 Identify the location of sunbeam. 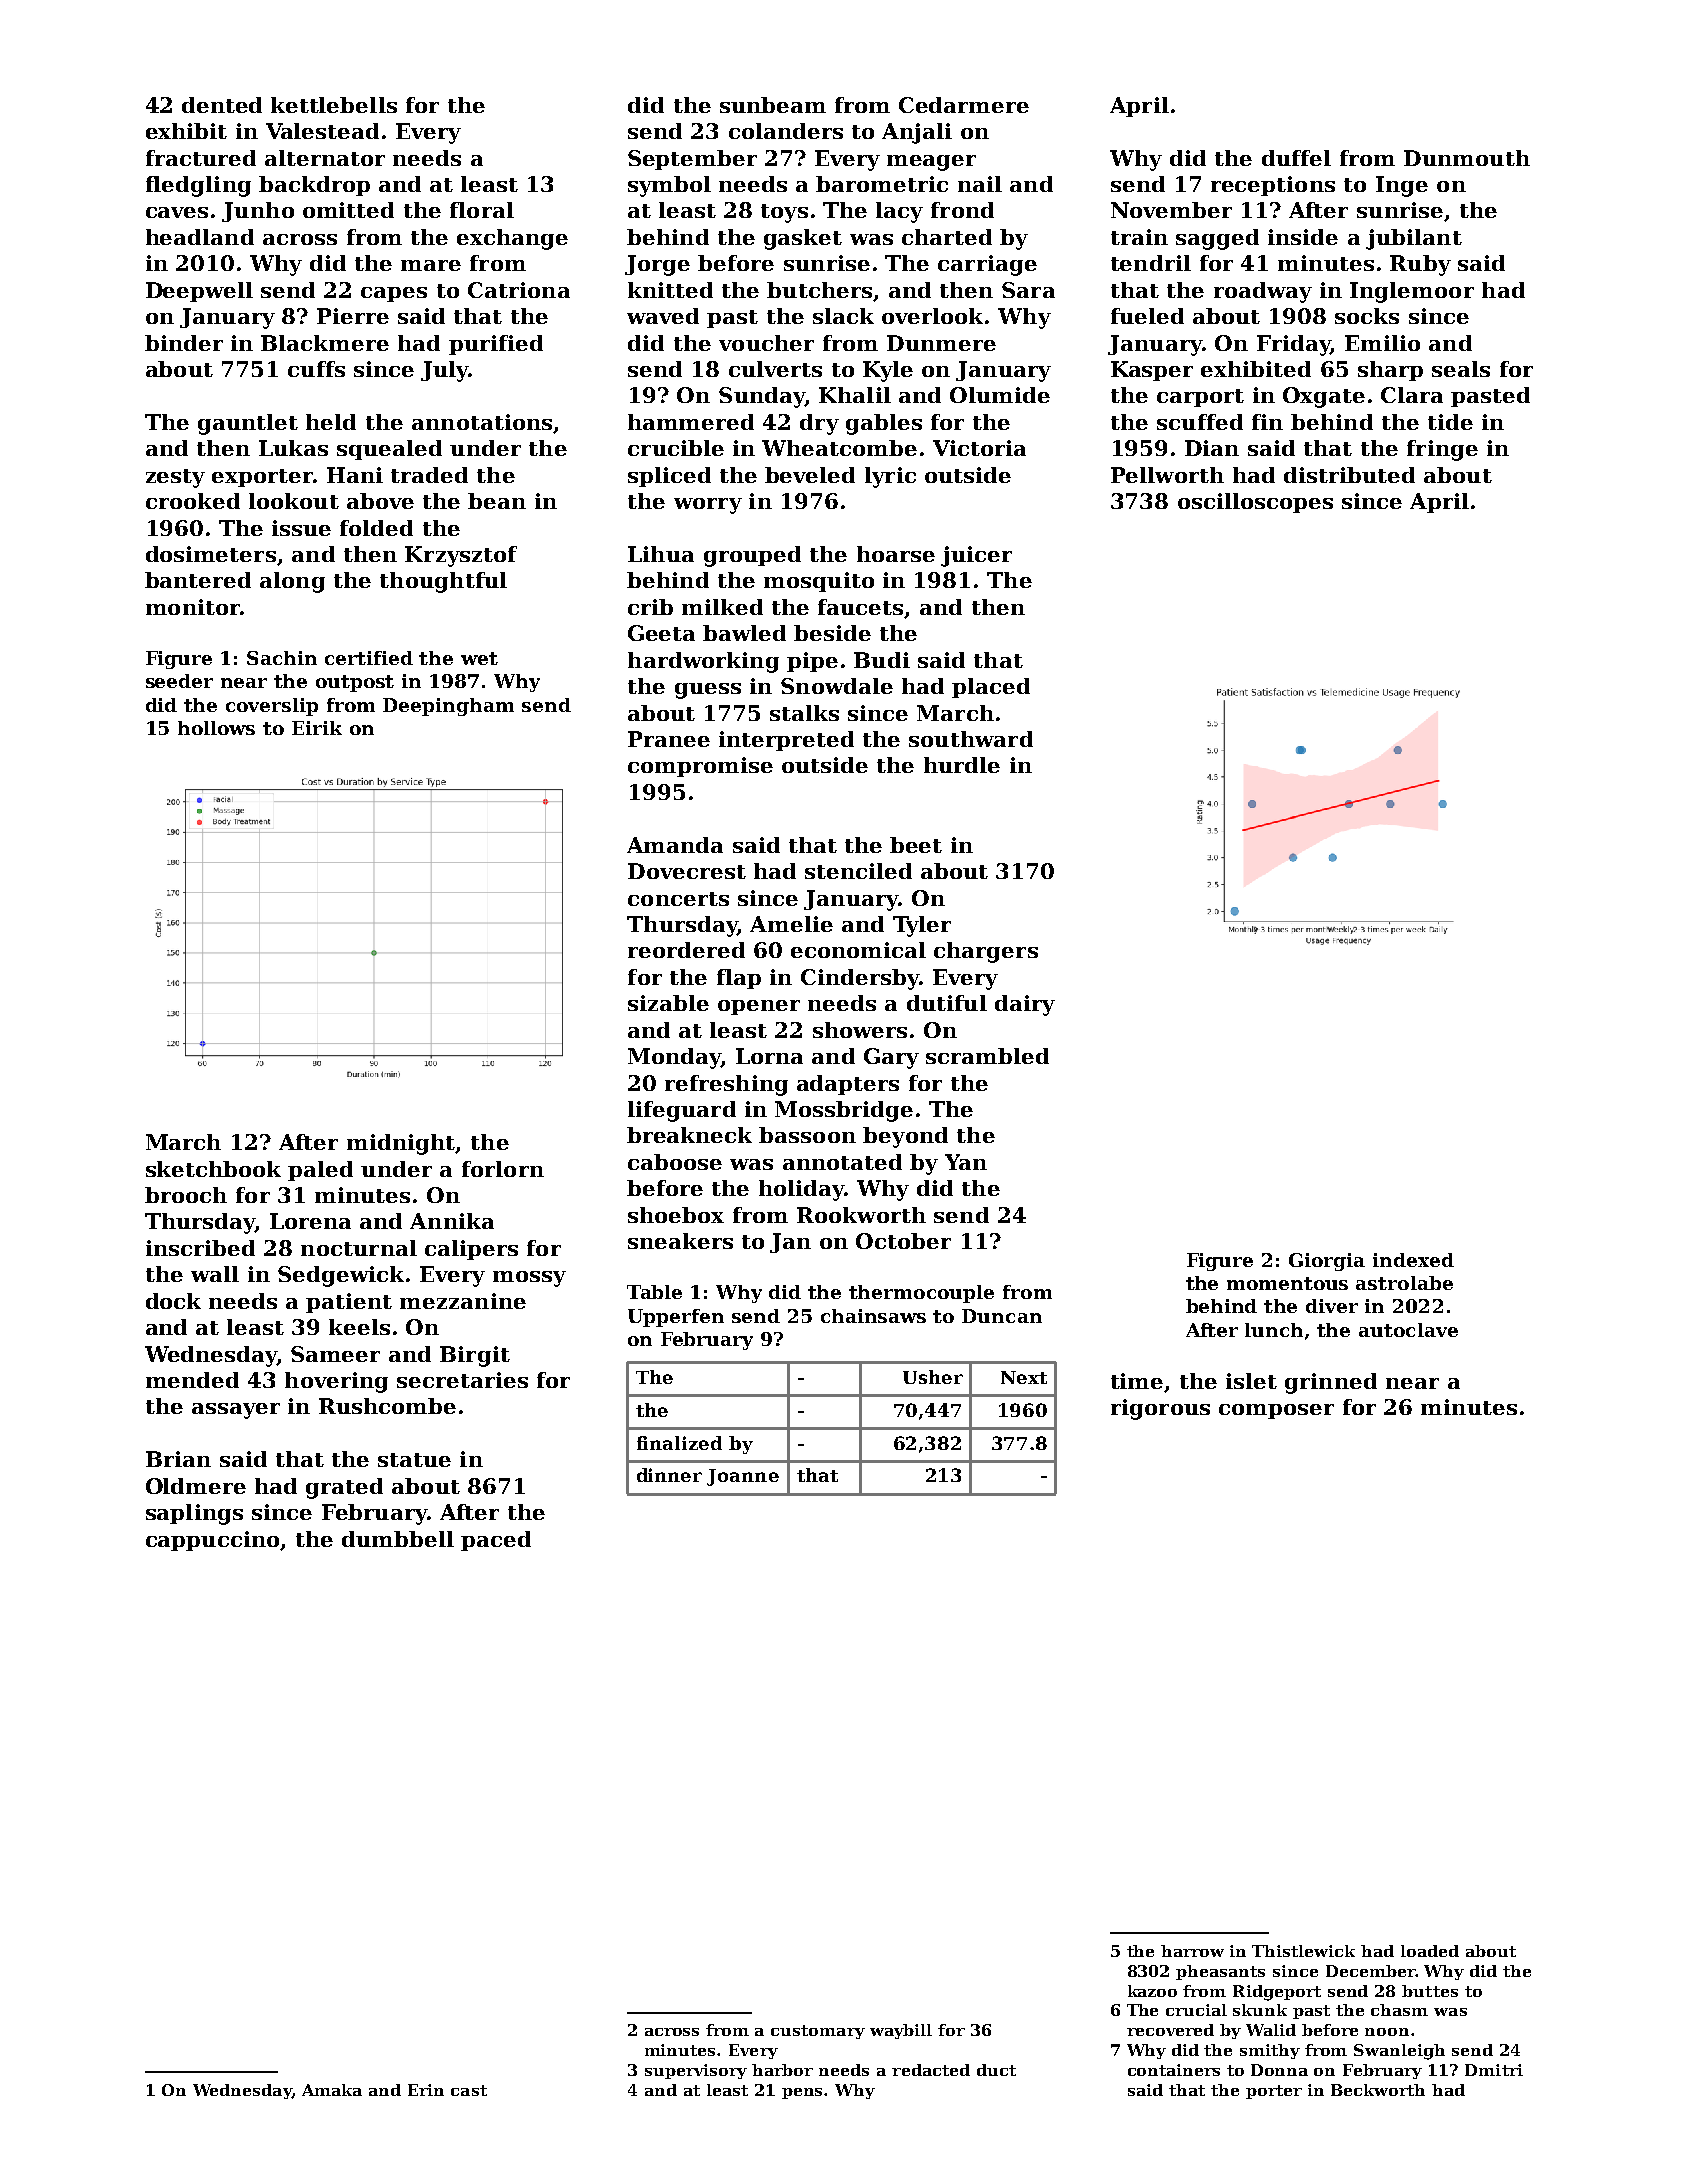
(773, 105).
